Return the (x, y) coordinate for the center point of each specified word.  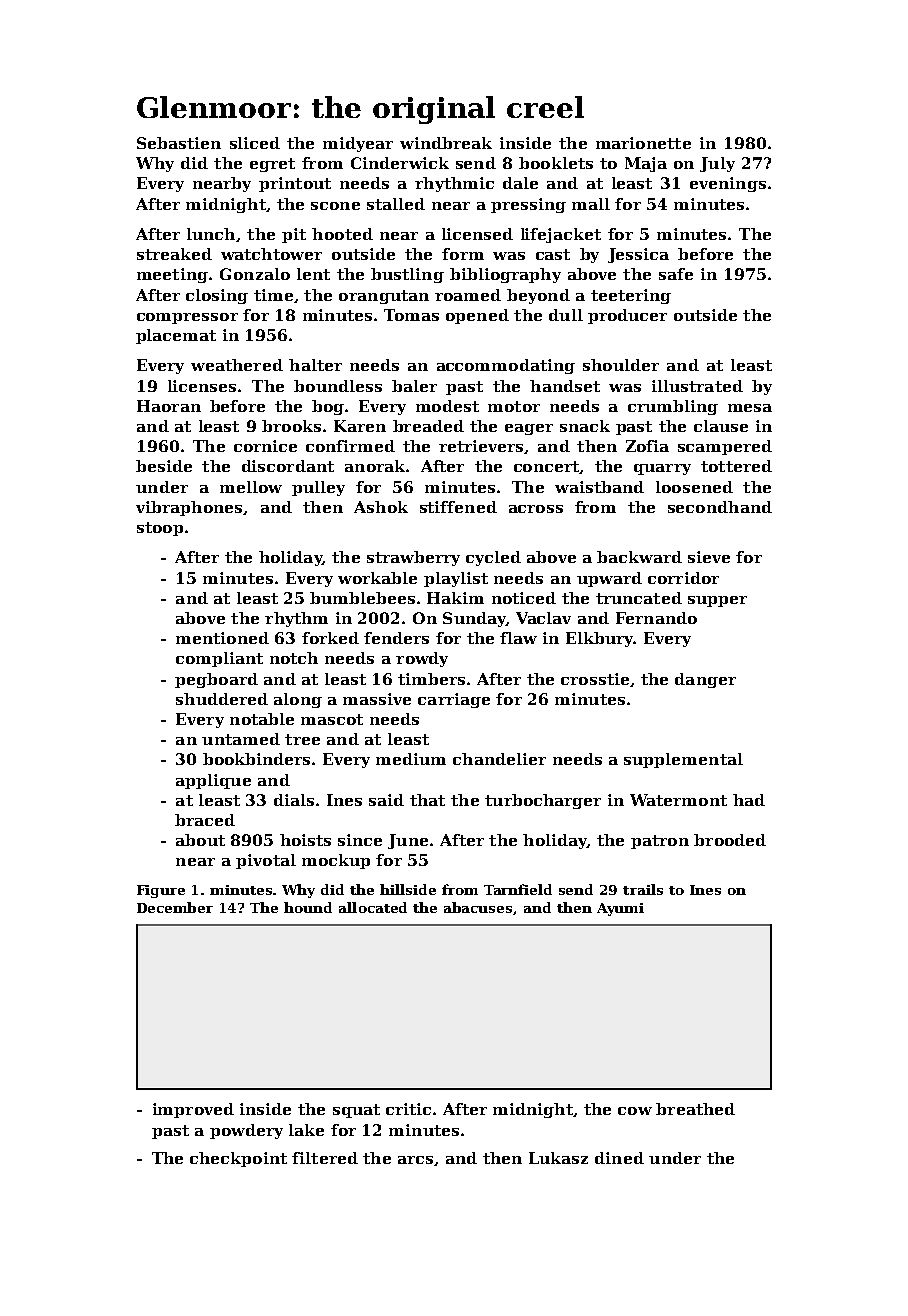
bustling (407, 275)
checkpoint (238, 1159)
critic (408, 1109)
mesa (750, 408)
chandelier (499, 759)
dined (619, 1158)
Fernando (656, 618)
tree (302, 739)
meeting (172, 275)
